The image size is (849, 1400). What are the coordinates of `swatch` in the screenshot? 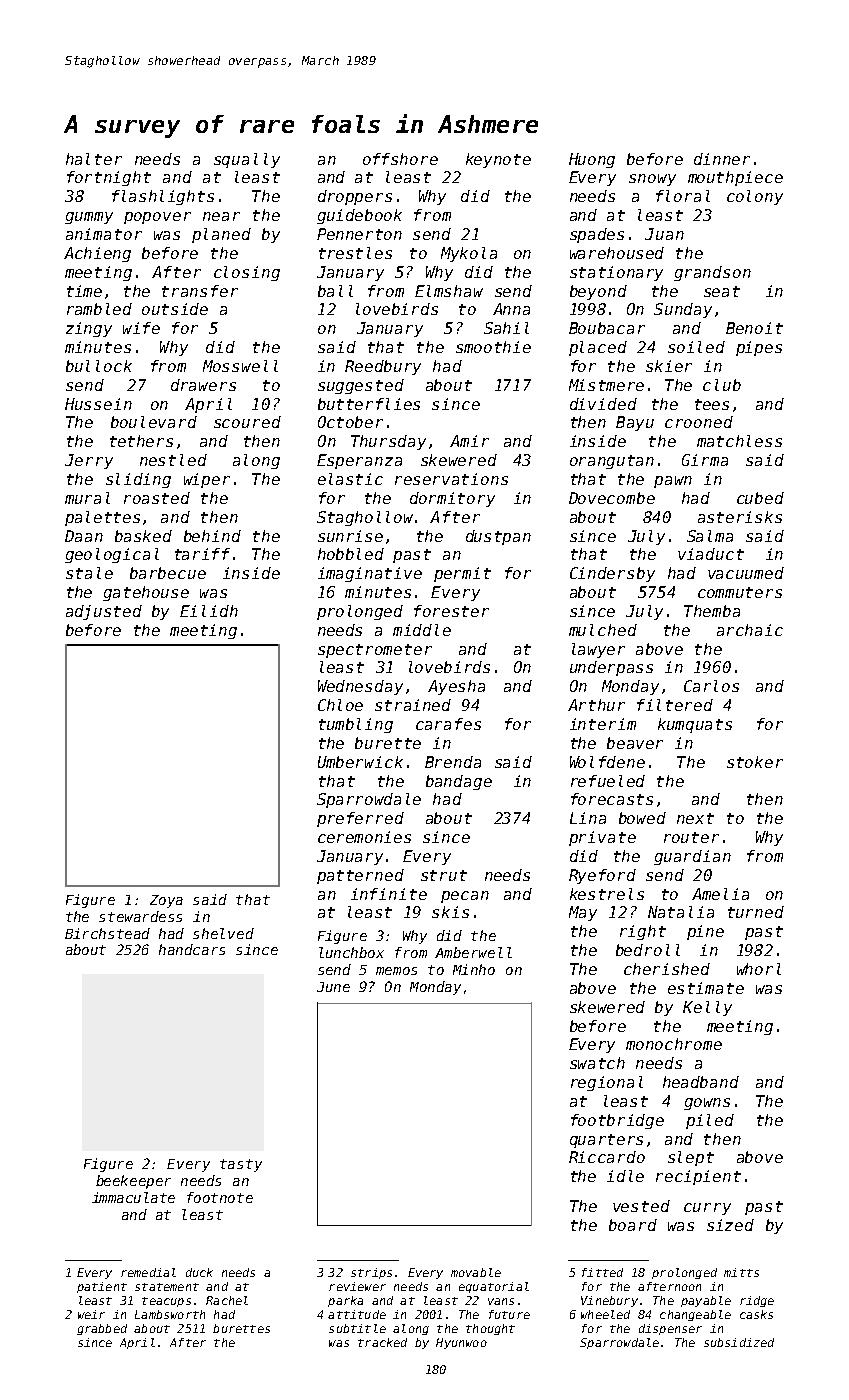 It's located at (597, 1063).
